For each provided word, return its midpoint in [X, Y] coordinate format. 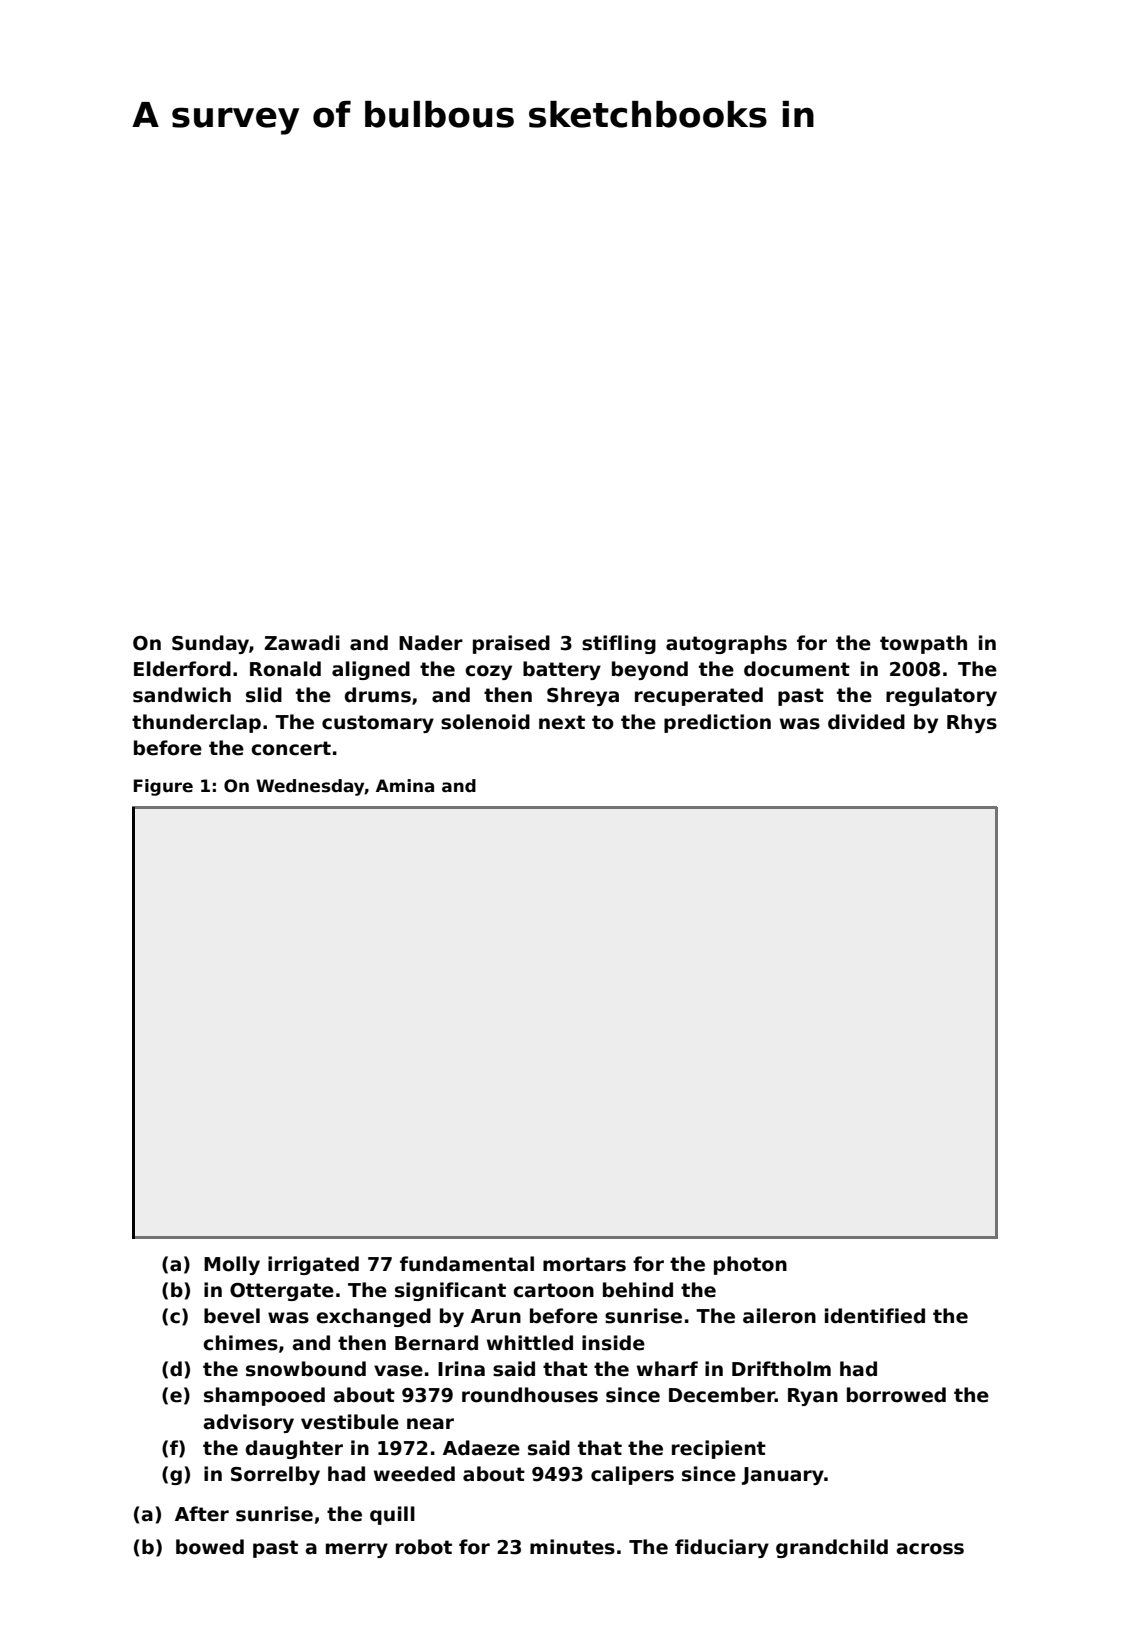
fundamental [467, 1264]
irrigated [313, 1265]
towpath [923, 644]
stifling [619, 644]
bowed [210, 1547]
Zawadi [302, 643]
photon [750, 1265]
